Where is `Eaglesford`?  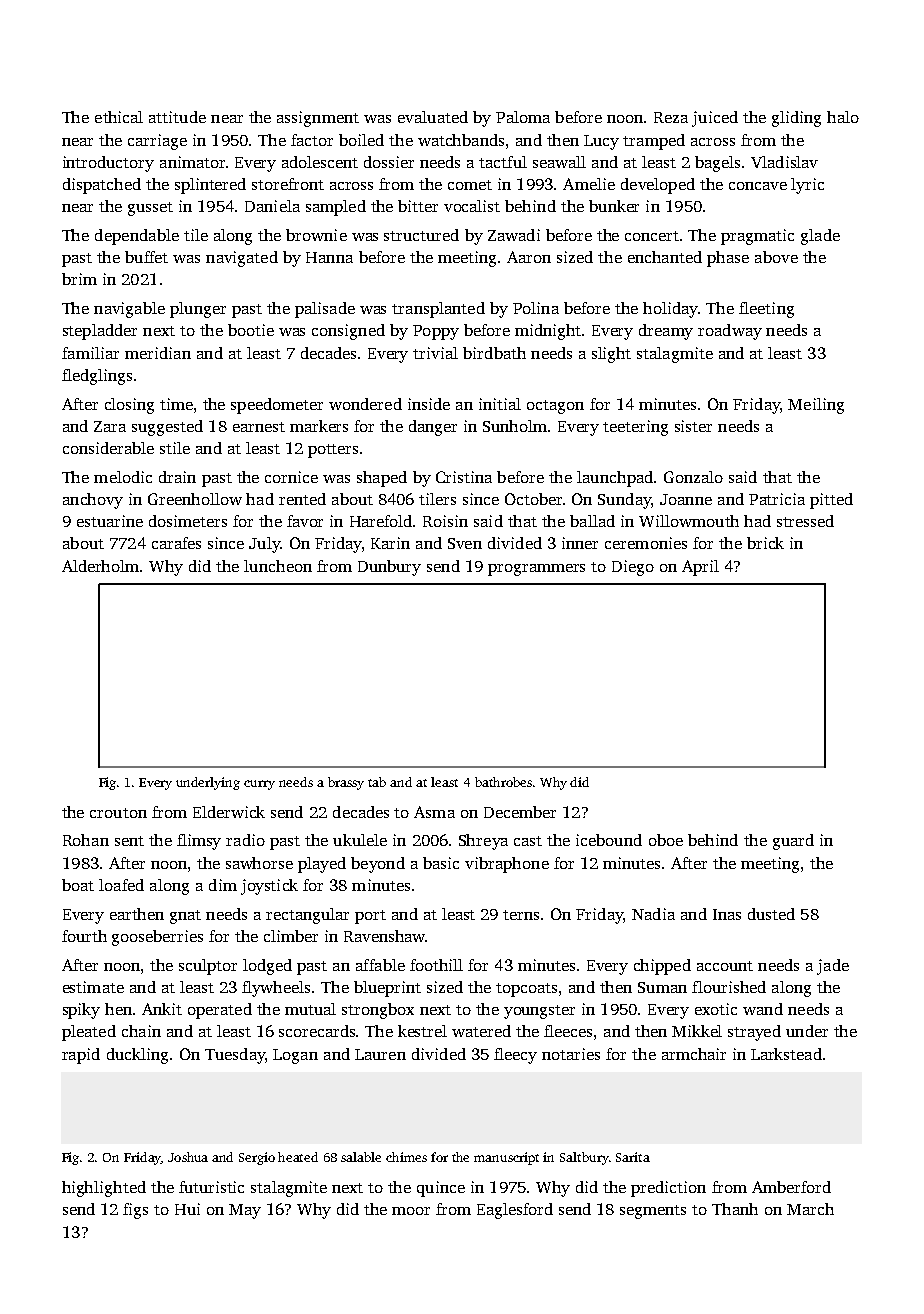
Eaglesford is located at coordinates (515, 1211).
